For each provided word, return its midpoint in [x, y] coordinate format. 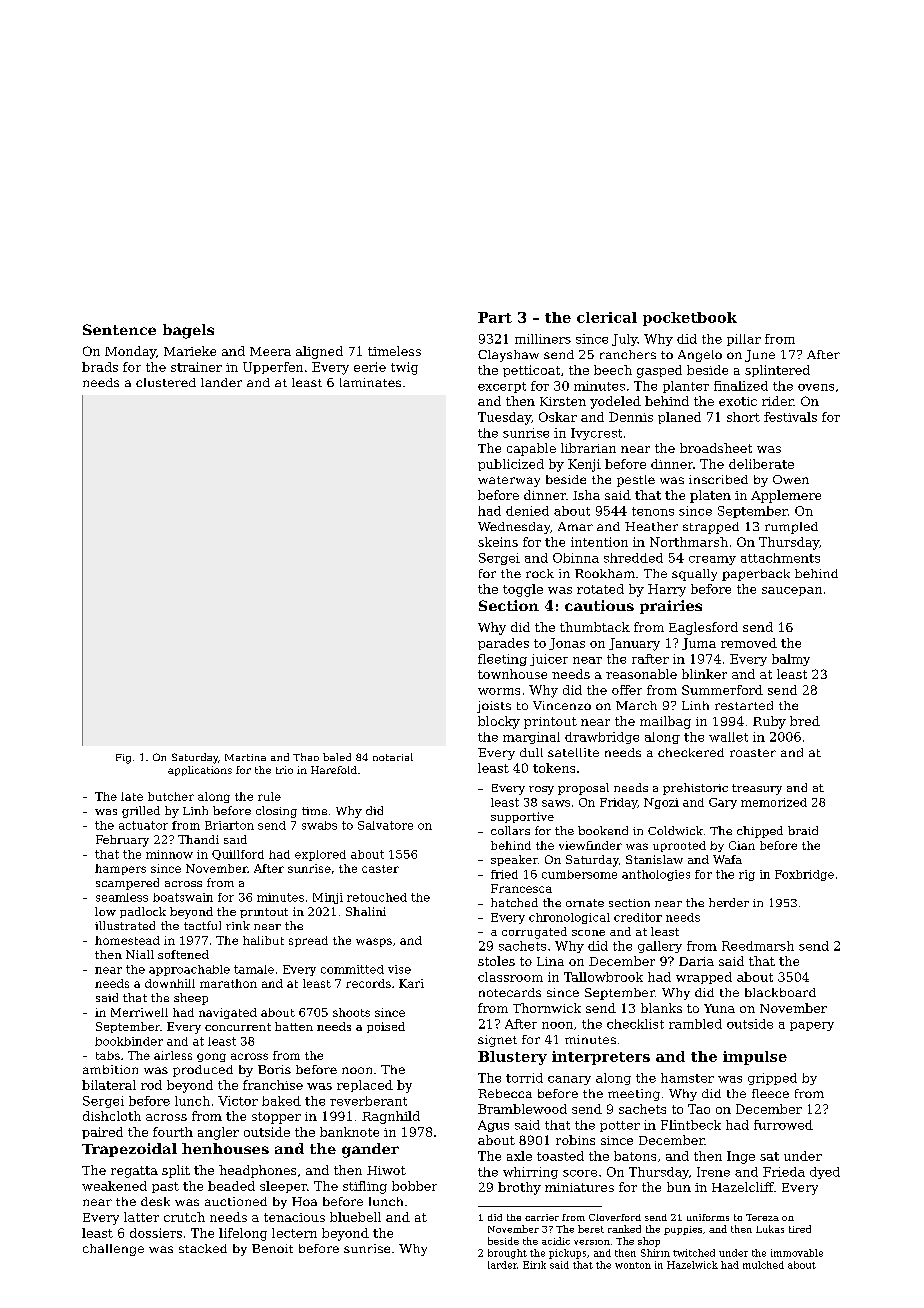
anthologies [656, 875]
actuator [143, 825]
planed [679, 418]
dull [531, 752]
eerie [370, 367]
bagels [188, 331]
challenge [113, 1250]
